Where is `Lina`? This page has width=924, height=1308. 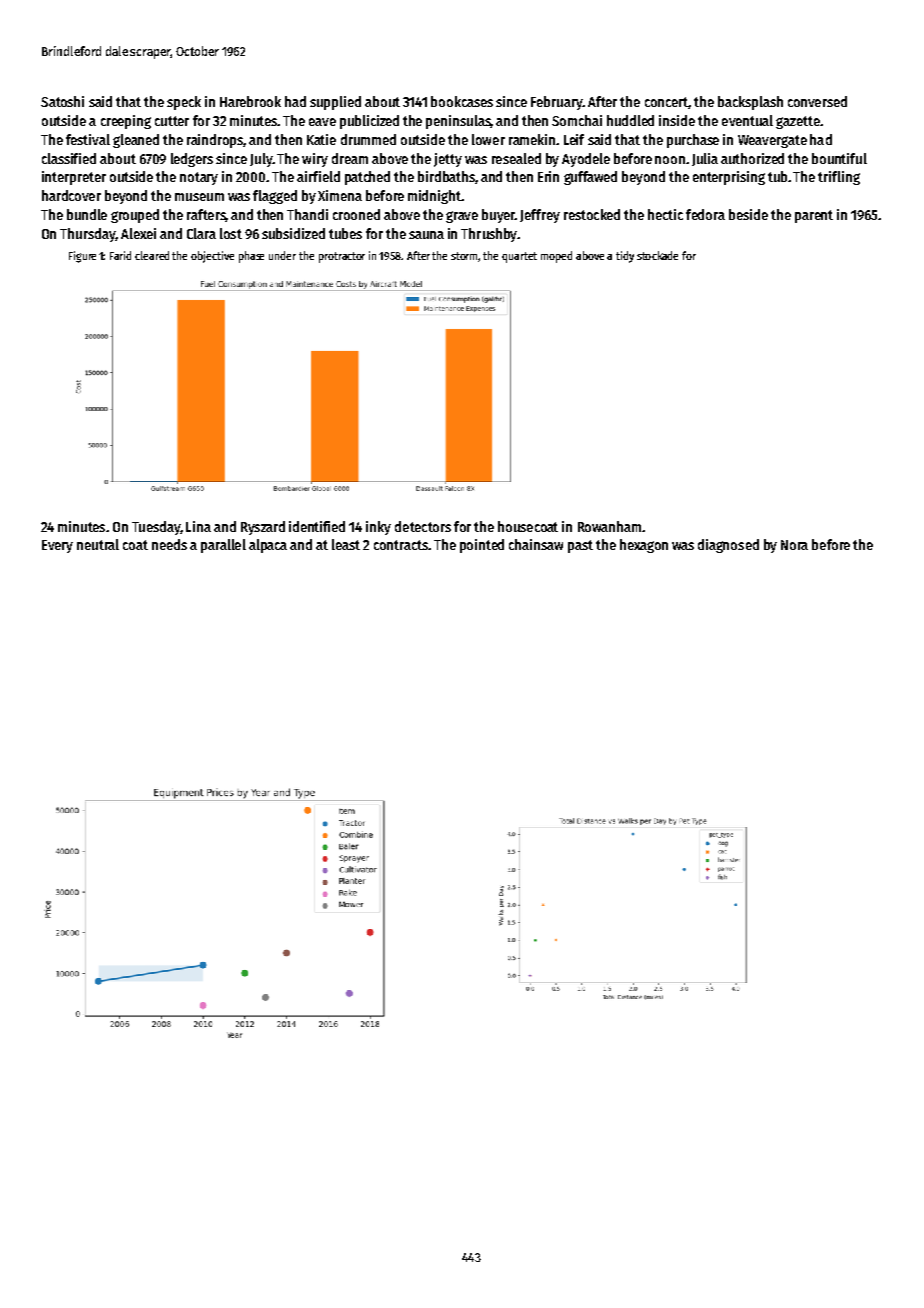
Lina is located at coordinates (198, 526).
